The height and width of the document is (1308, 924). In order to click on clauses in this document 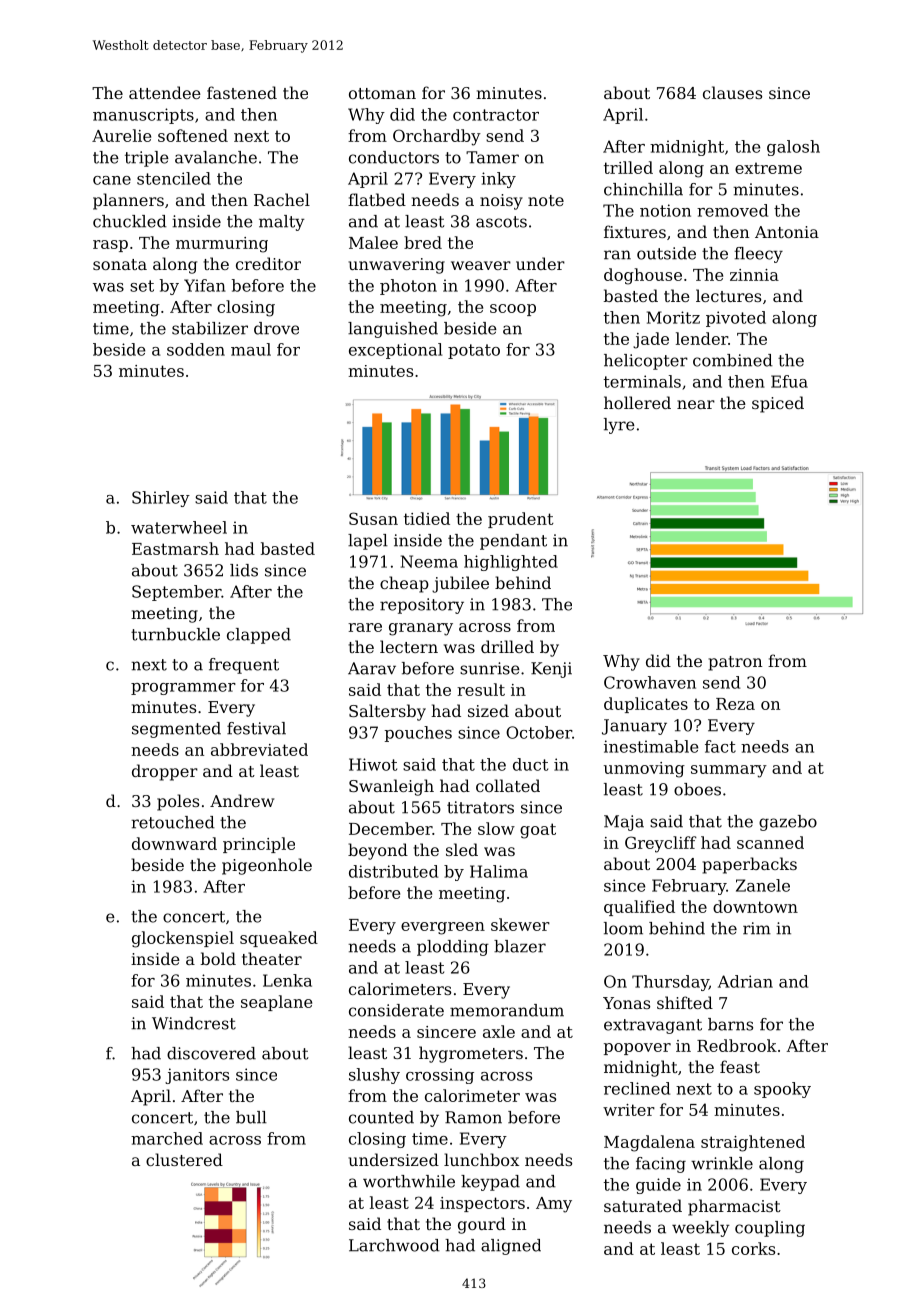, I will do `click(732, 92)`.
